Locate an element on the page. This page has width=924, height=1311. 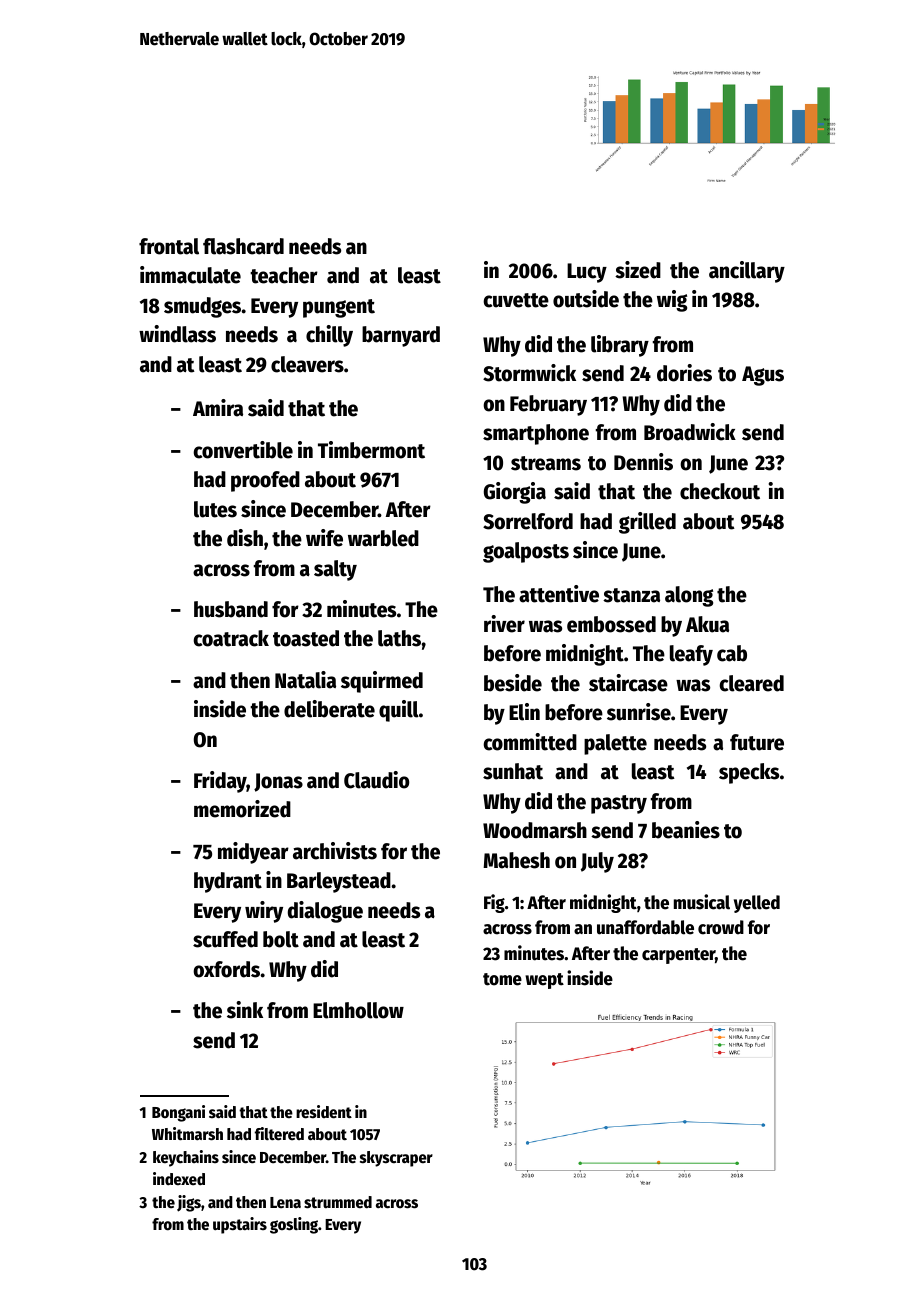
lutes is located at coordinates (215, 509).
